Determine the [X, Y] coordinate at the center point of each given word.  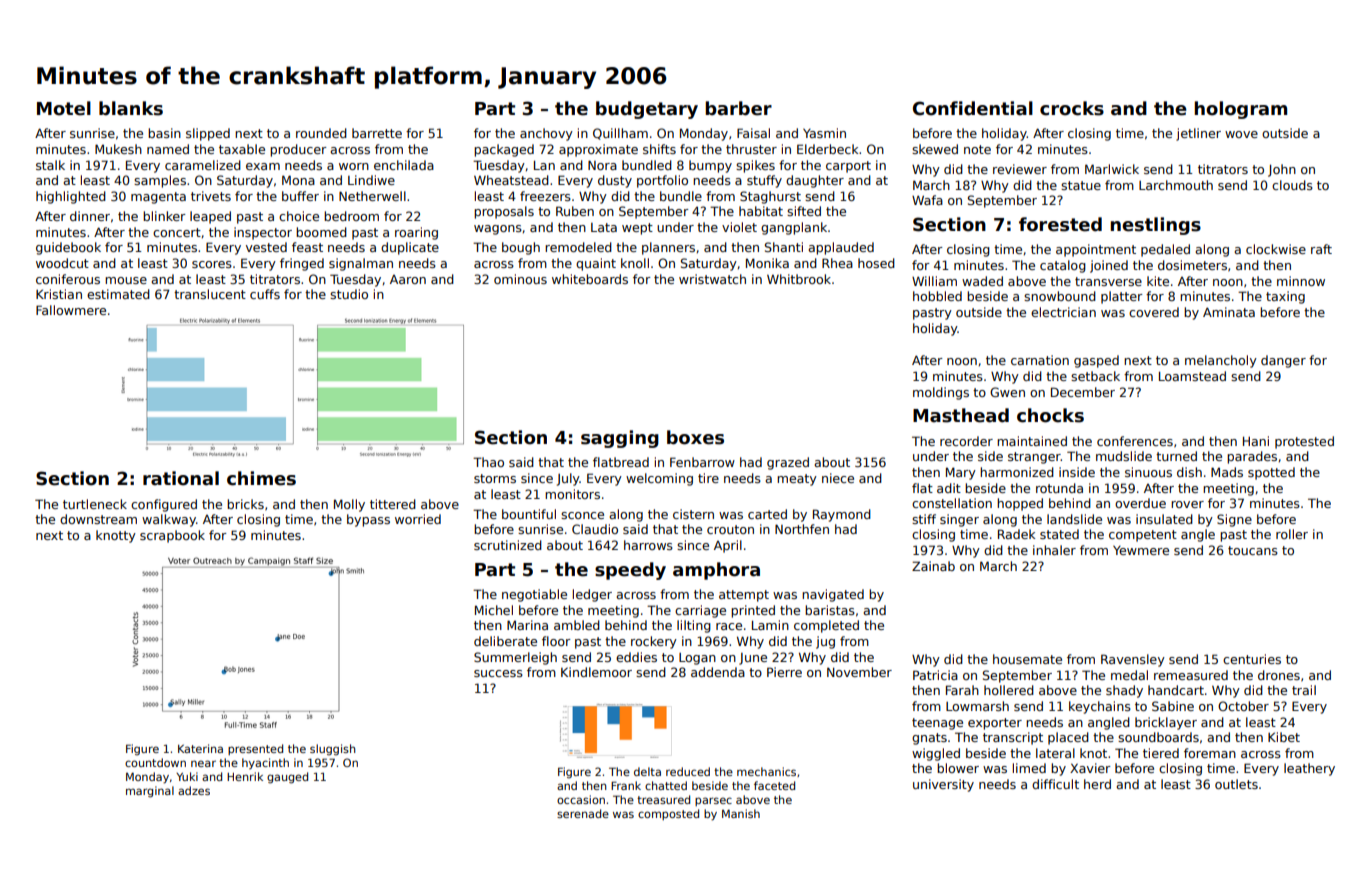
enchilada [404, 165]
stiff [924, 519]
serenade [583, 813]
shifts [659, 149]
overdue [1140, 503]
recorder [966, 441]
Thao [488, 462]
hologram [1240, 110]
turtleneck [95, 504]
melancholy [1221, 361]
